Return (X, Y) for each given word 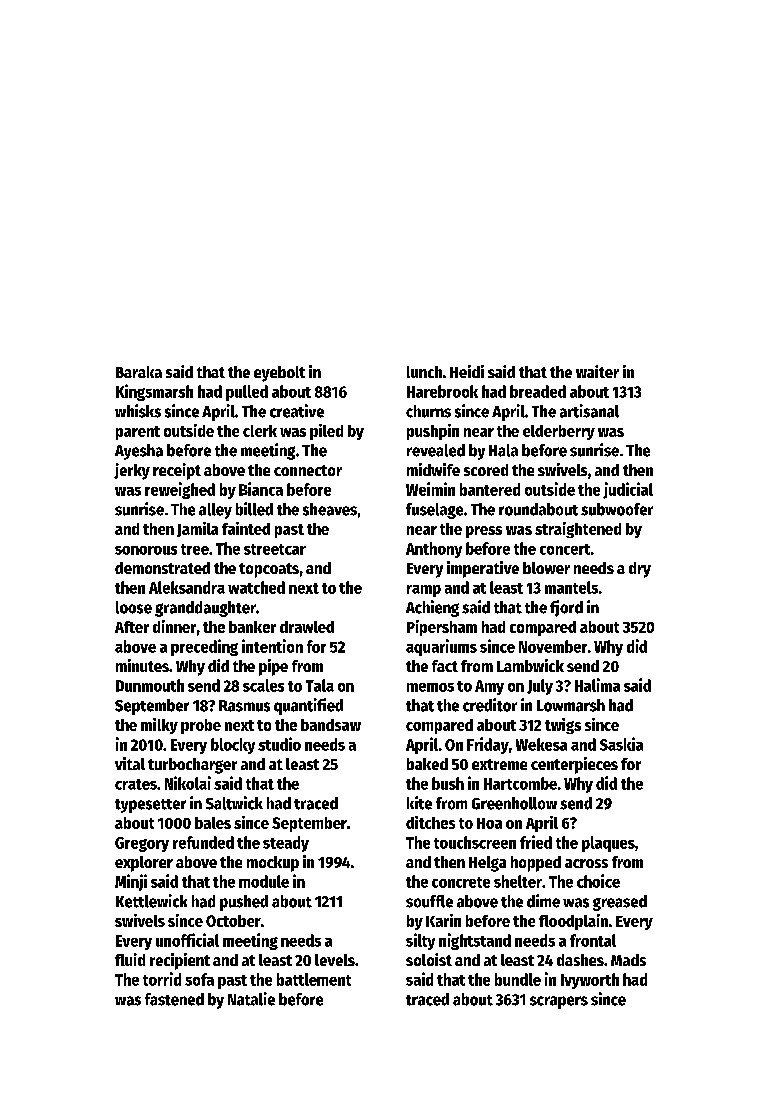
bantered (490, 489)
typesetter (150, 806)
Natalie (251, 999)
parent (138, 433)
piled (326, 432)
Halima (597, 685)
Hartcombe (520, 783)
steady (286, 844)
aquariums (441, 647)
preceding (204, 647)
